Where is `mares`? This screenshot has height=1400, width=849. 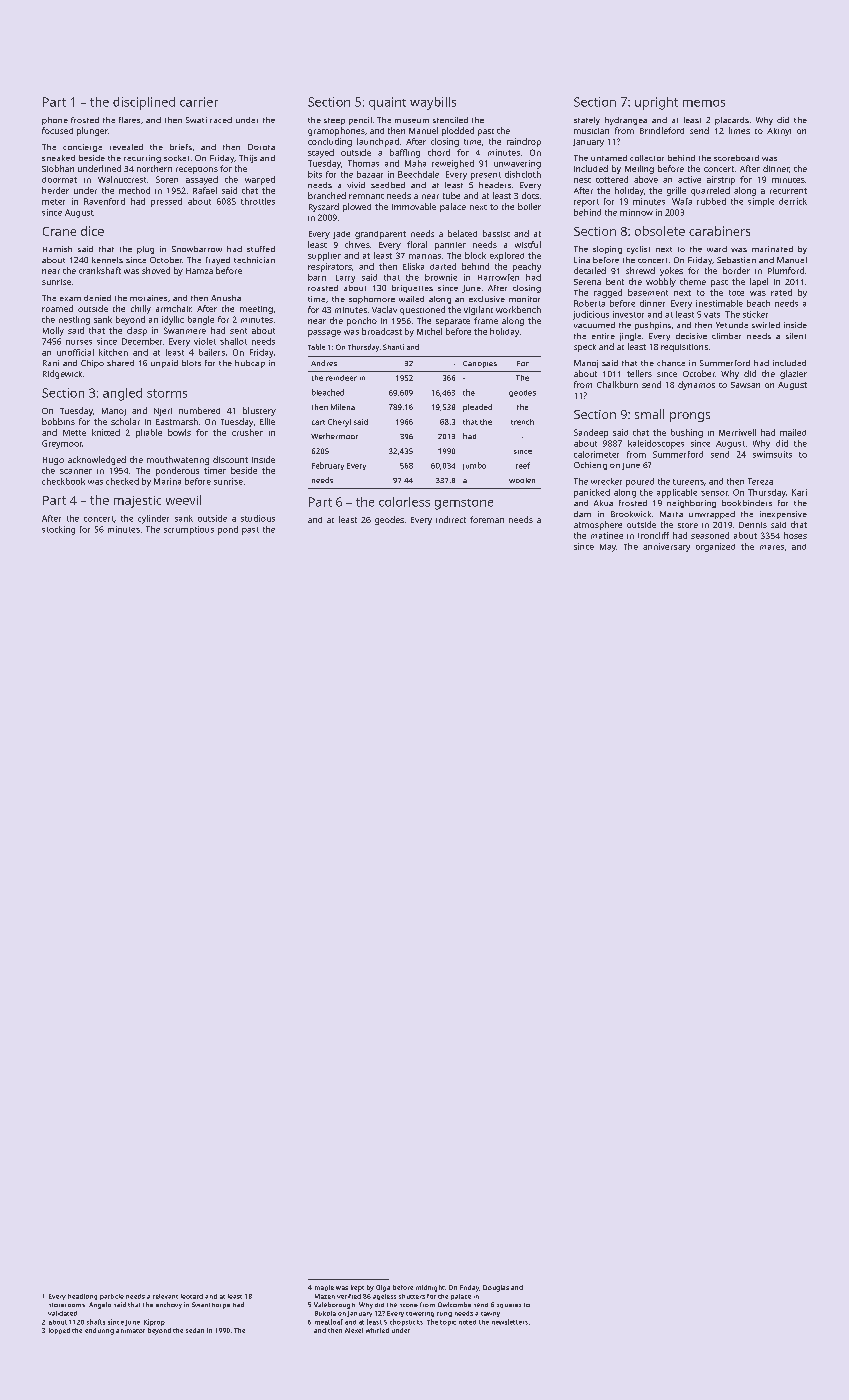 mares is located at coordinates (772, 547).
